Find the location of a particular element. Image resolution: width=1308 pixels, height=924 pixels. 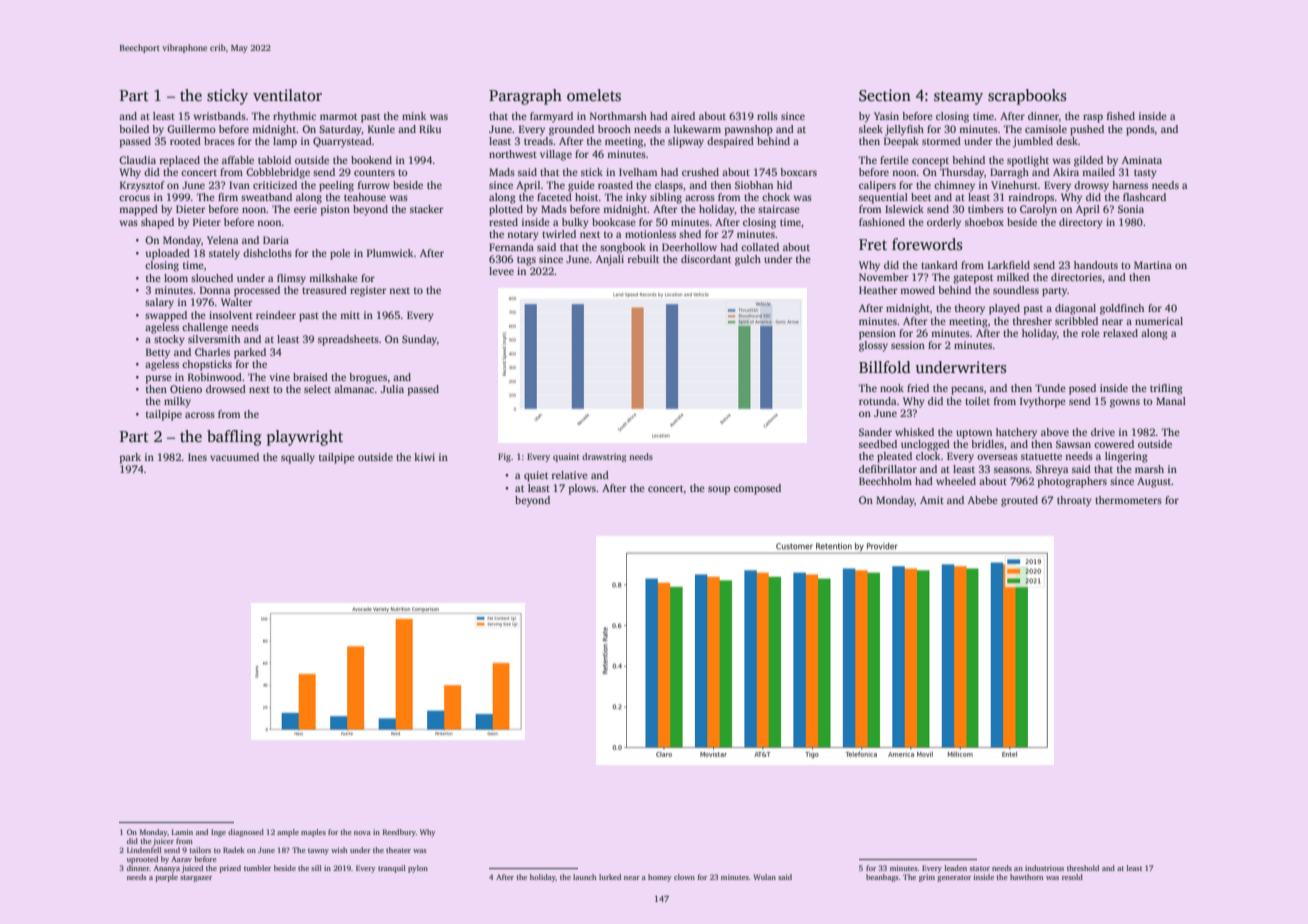

Abebe is located at coordinates (983, 500).
